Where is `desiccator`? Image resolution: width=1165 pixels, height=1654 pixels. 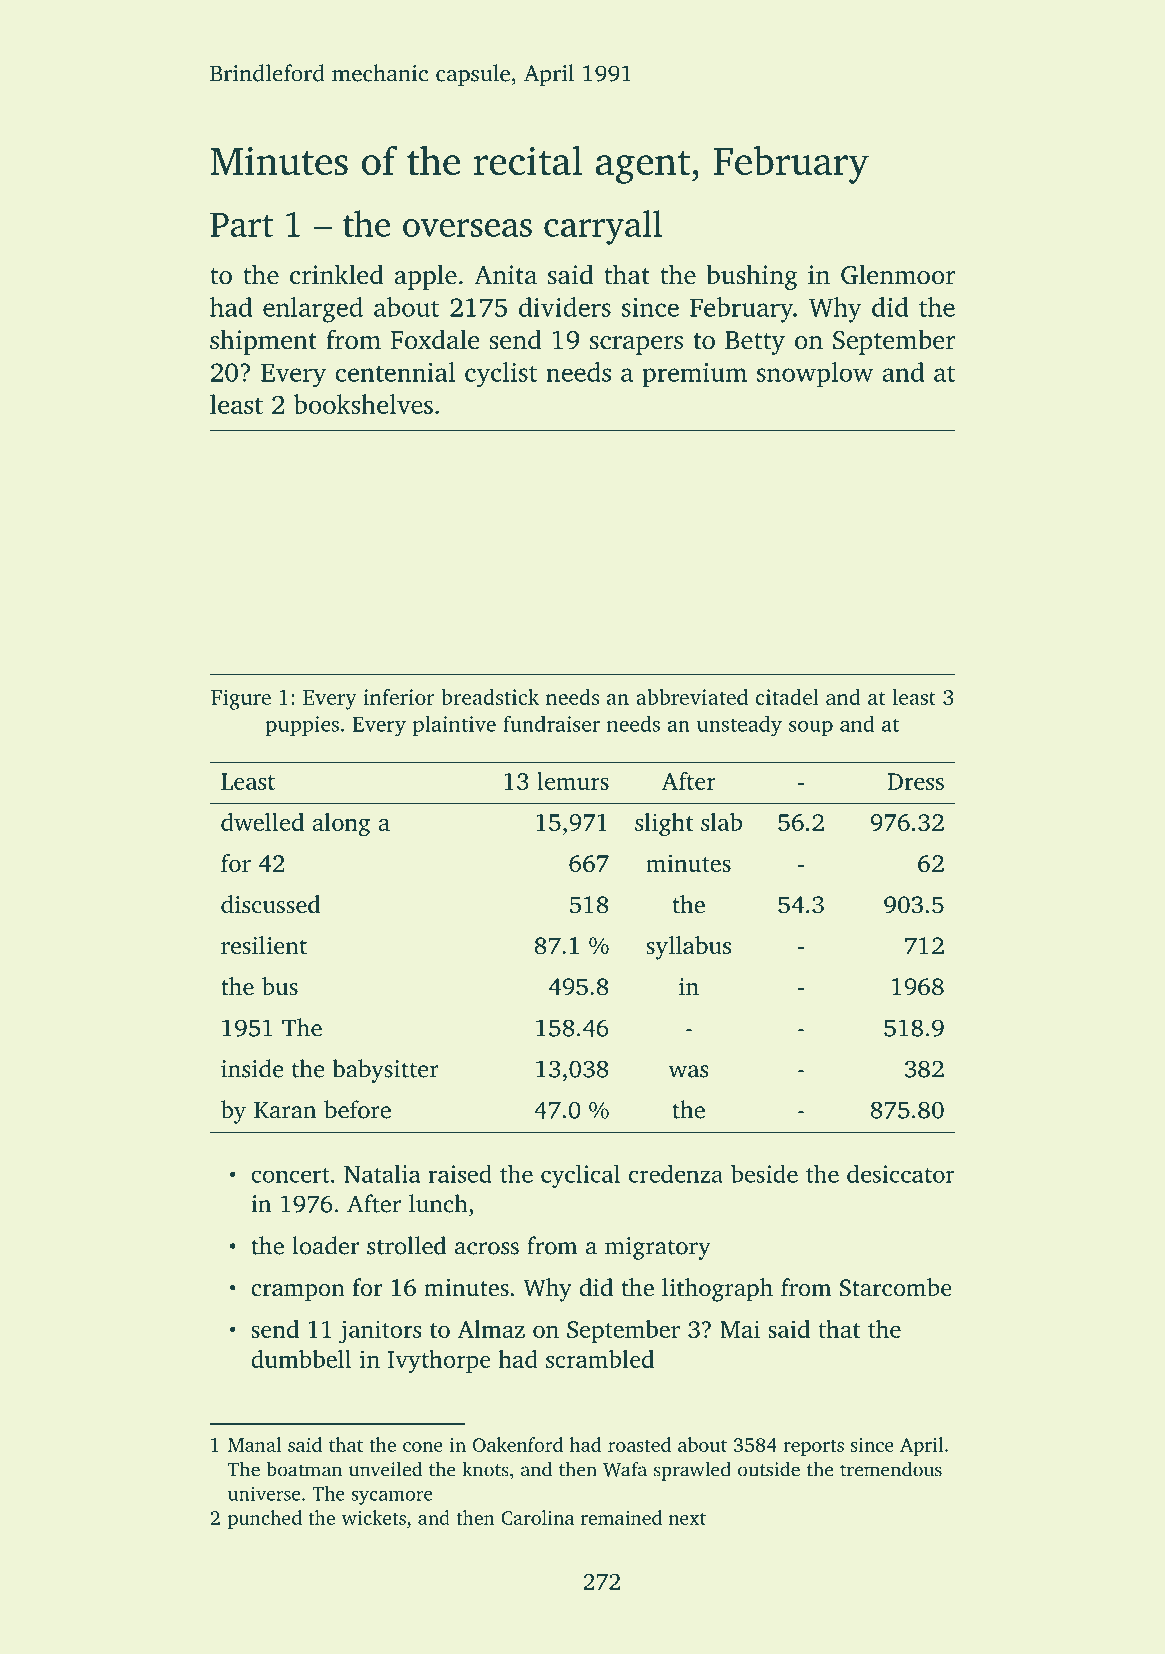
desiccator is located at coordinates (901, 1173).
